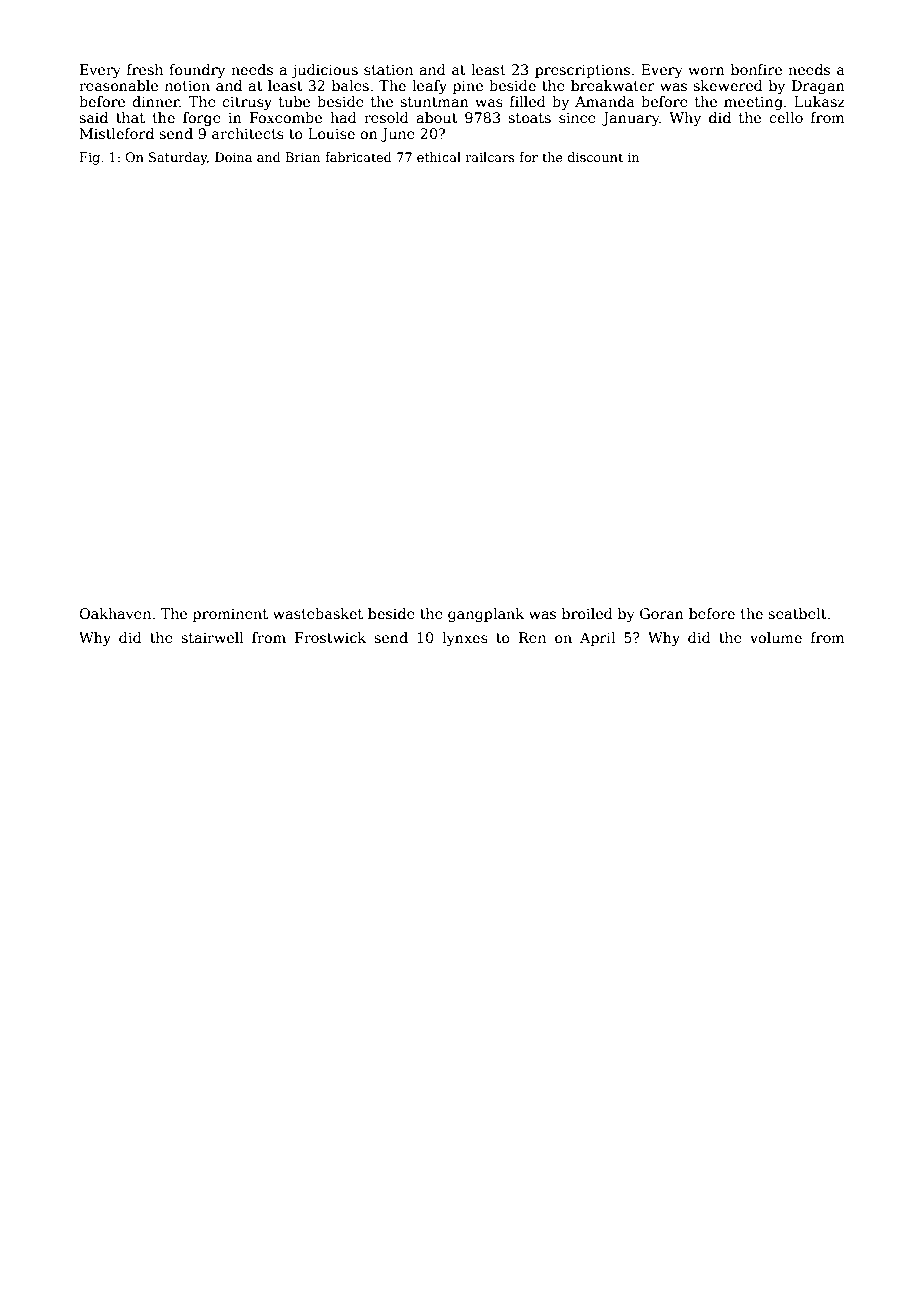 The image size is (924, 1308). What do you see at coordinates (90, 158) in the screenshot?
I see `Fig` at bounding box center [90, 158].
